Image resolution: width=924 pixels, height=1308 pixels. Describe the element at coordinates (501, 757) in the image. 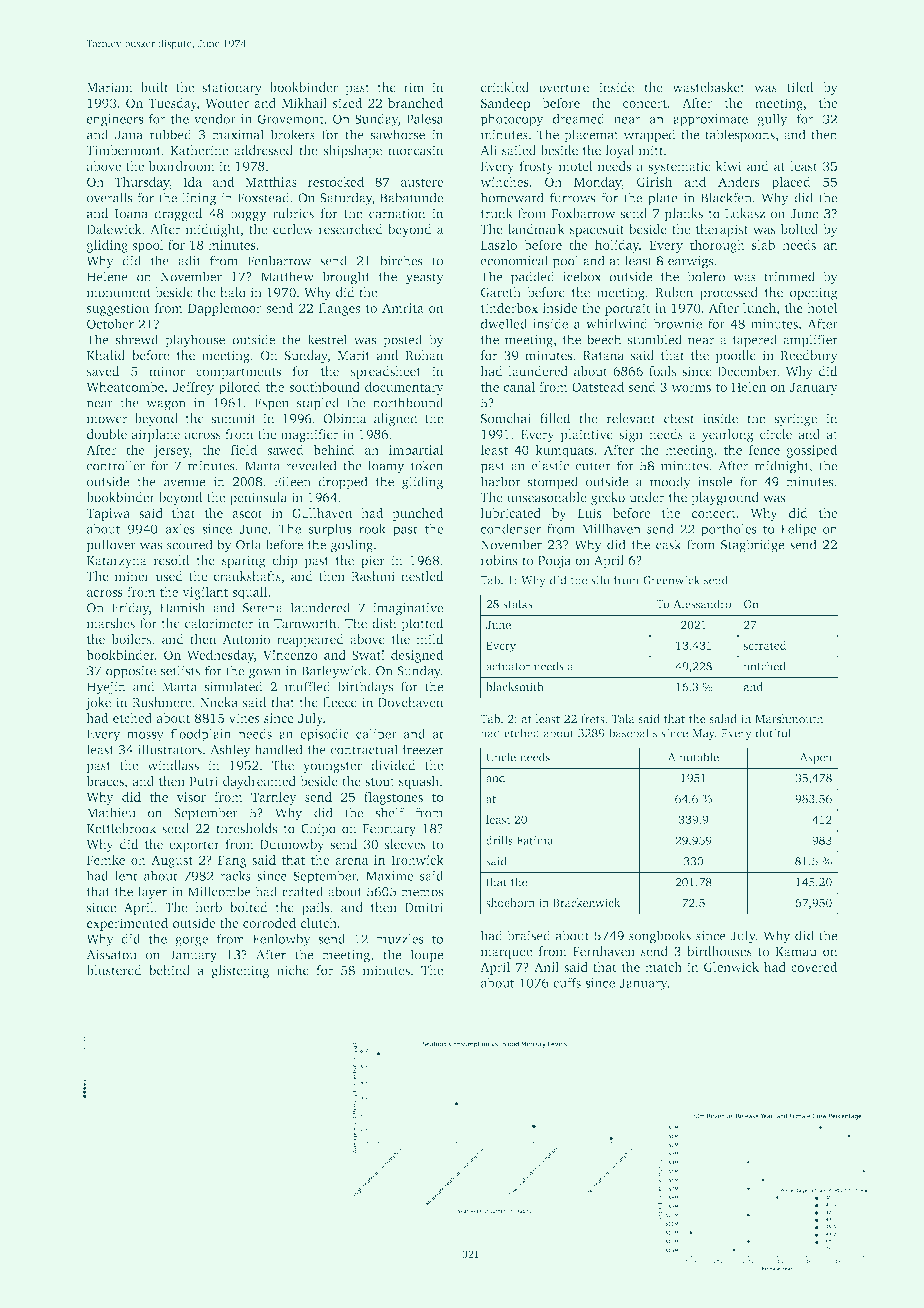

I see `Uncle` at that location.
